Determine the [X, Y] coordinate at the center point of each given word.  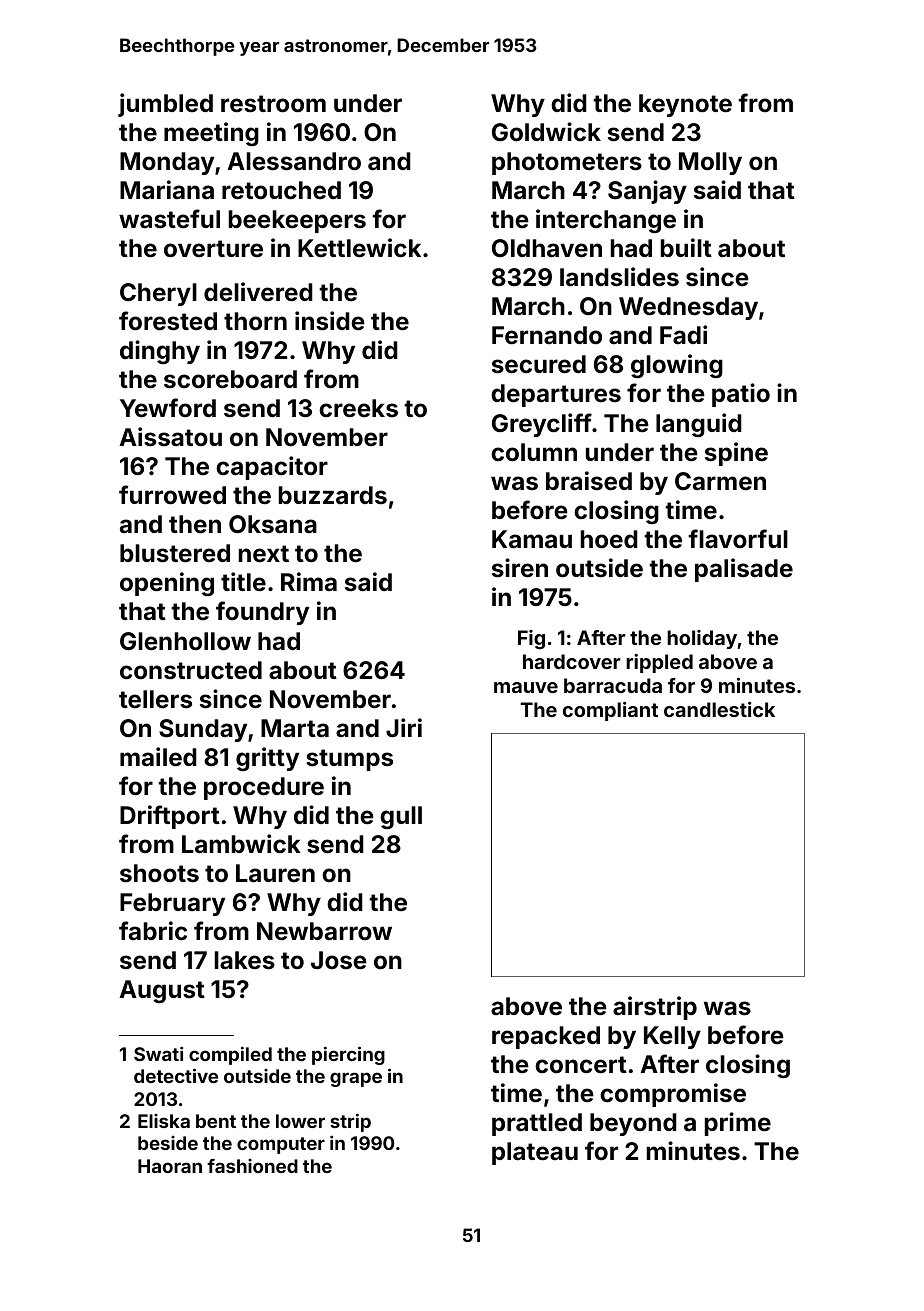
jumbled [165, 105]
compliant [610, 711]
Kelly [672, 1037]
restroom [273, 104]
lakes [245, 960]
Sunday [203, 730]
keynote [685, 105]
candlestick [719, 709]
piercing [348, 1055]
